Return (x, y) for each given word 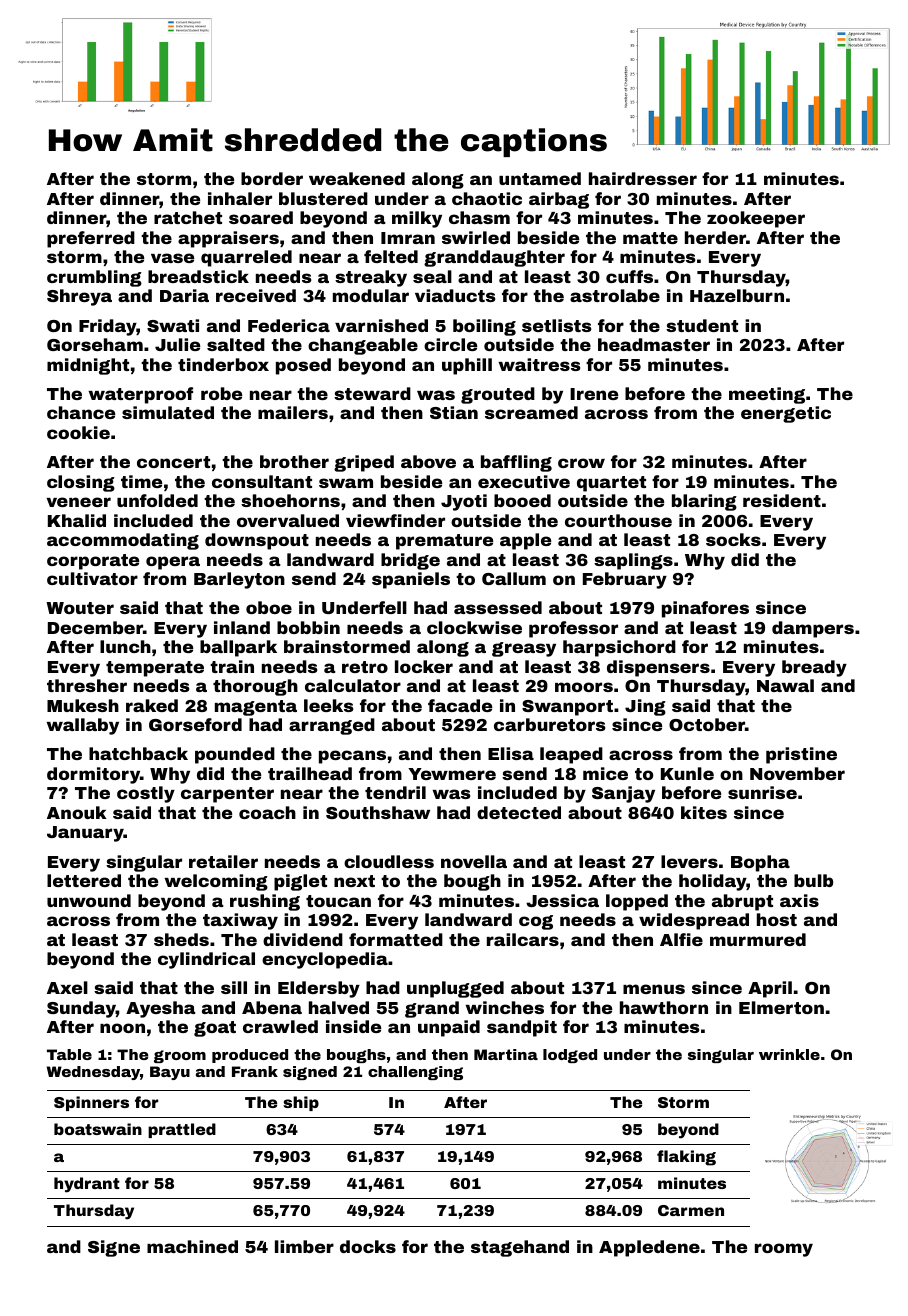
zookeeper (756, 219)
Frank (255, 1071)
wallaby (82, 726)
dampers (813, 629)
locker (424, 666)
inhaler (240, 198)
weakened (357, 178)
